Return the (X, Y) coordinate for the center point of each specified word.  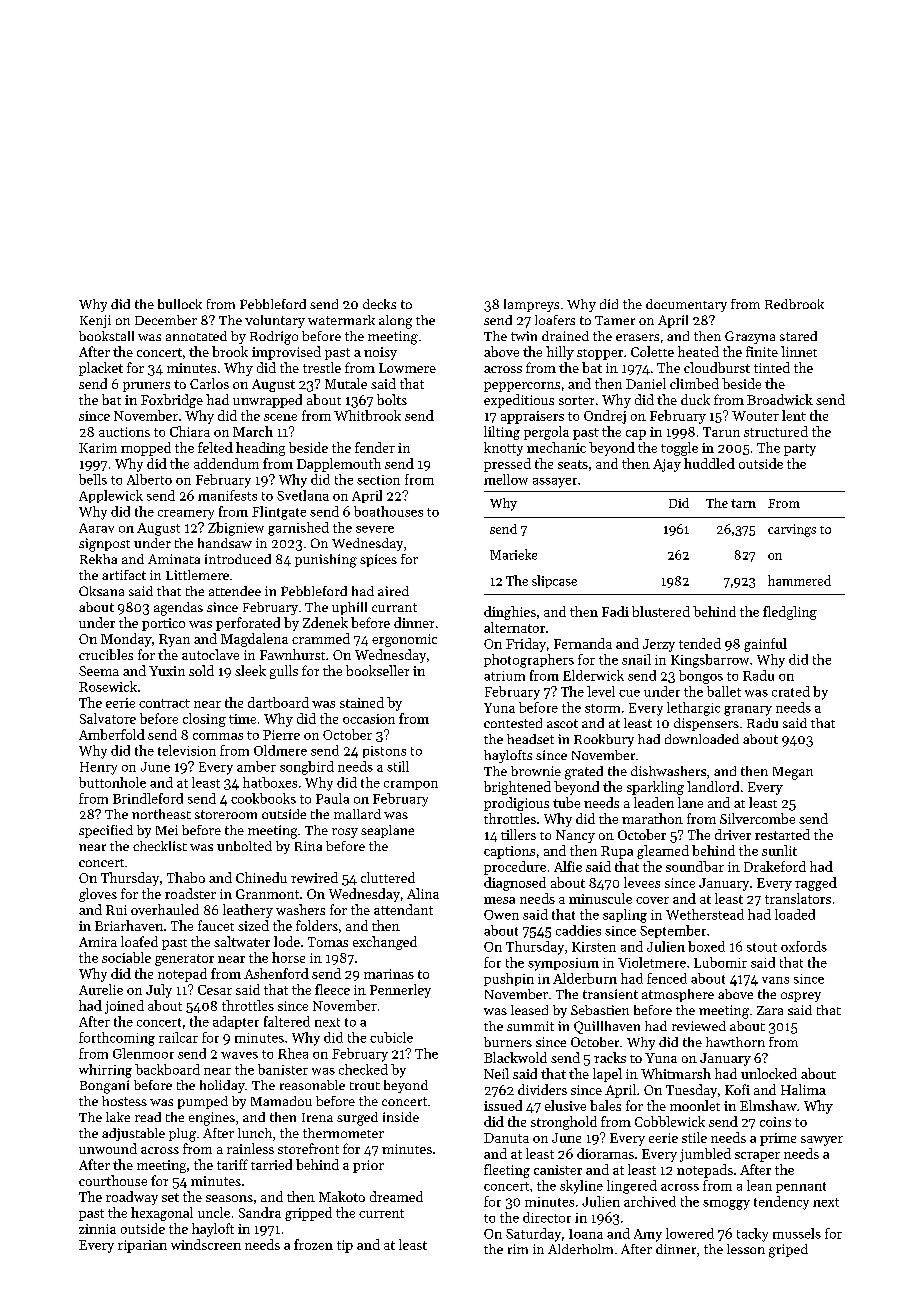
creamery (186, 515)
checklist (160, 846)
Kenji (95, 321)
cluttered (388, 877)
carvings (792, 530)
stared (798, 336)
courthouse (113, 1180)
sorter (576, 400)
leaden (654, 802)
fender (375, 447)
